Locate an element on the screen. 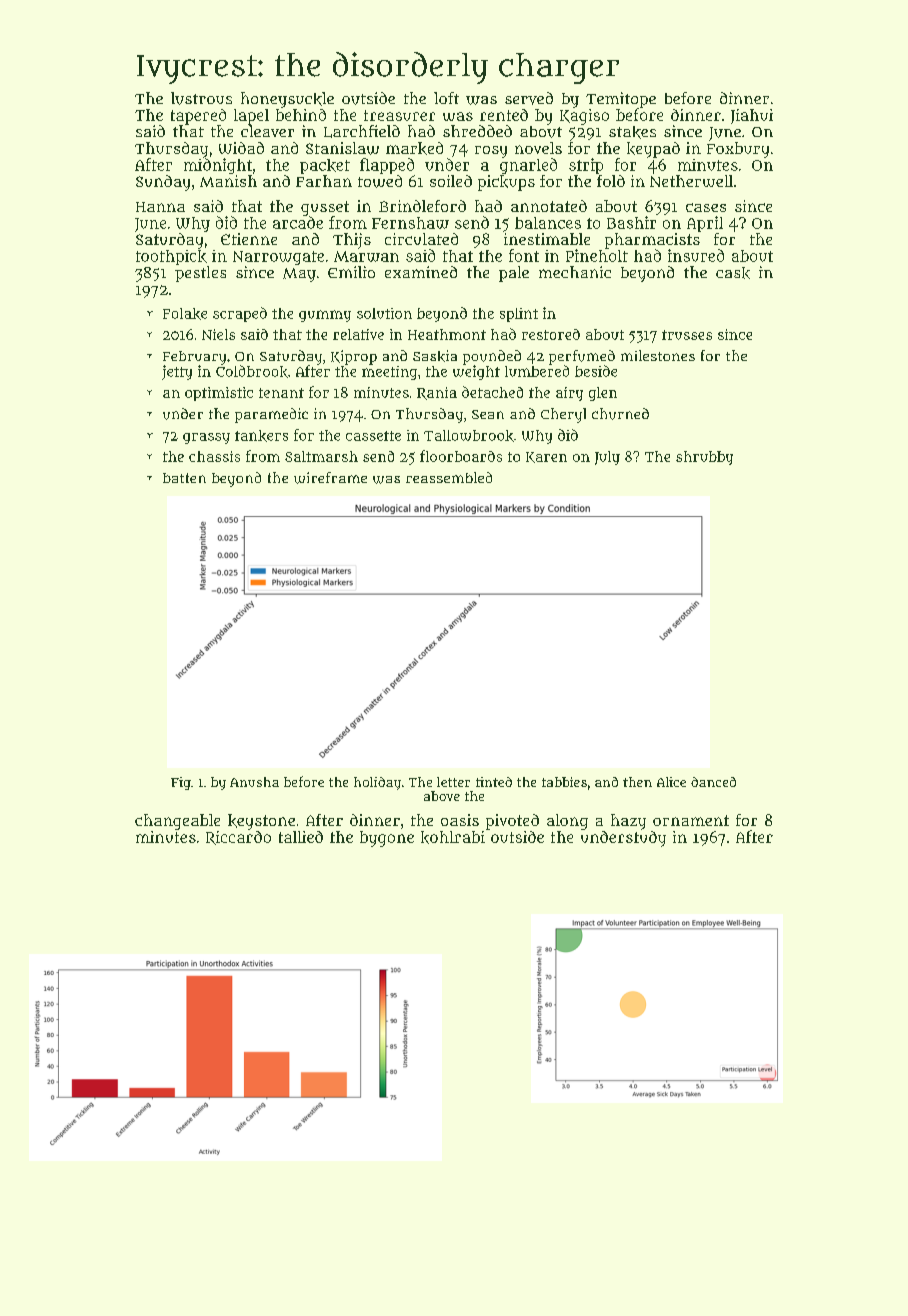 The width and height of the screenshot is (908, 1316). Riccardo is located at coordinates (238, 838).
